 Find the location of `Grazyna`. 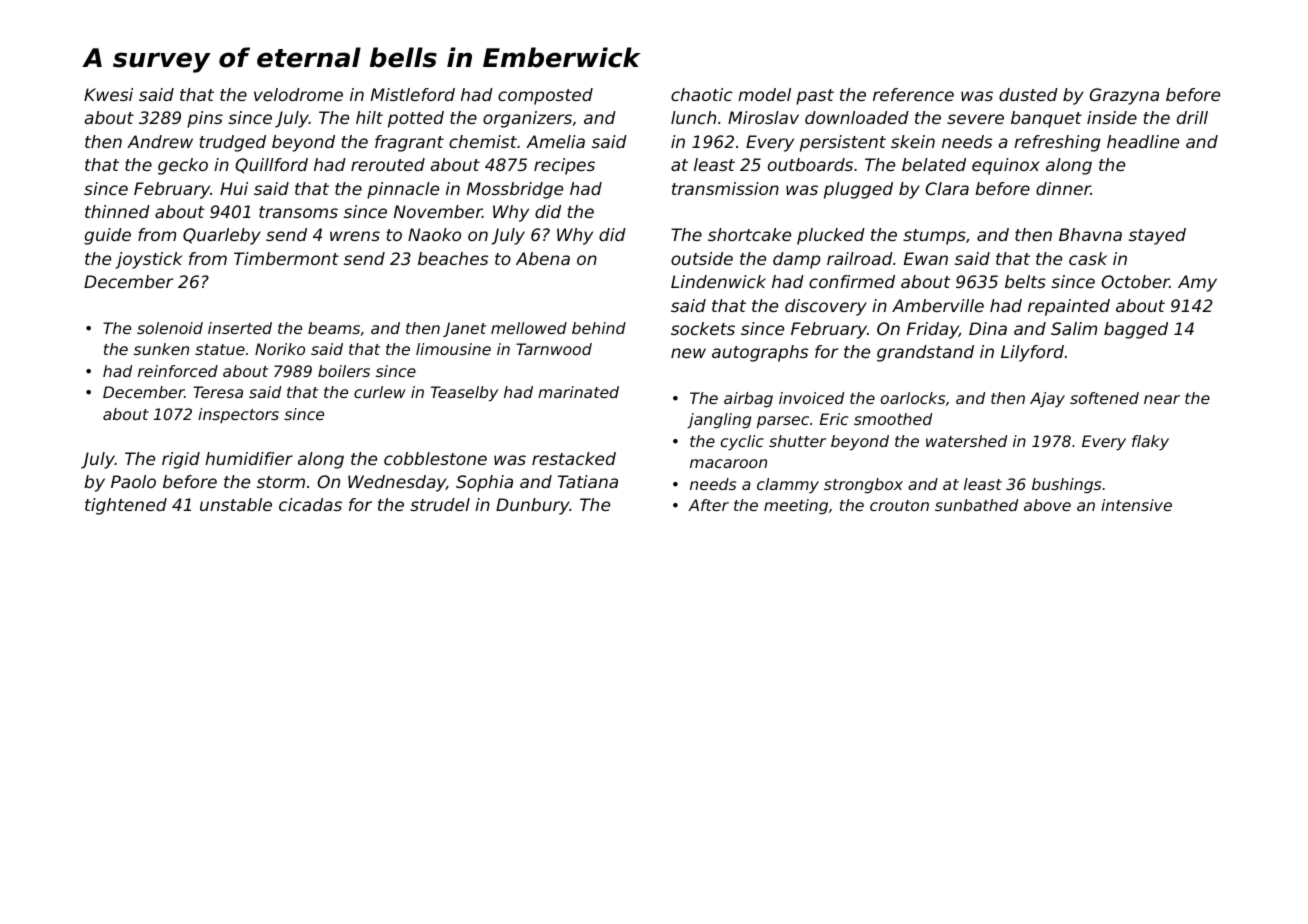

Grazyna is located at coordinates (1124, 96).
